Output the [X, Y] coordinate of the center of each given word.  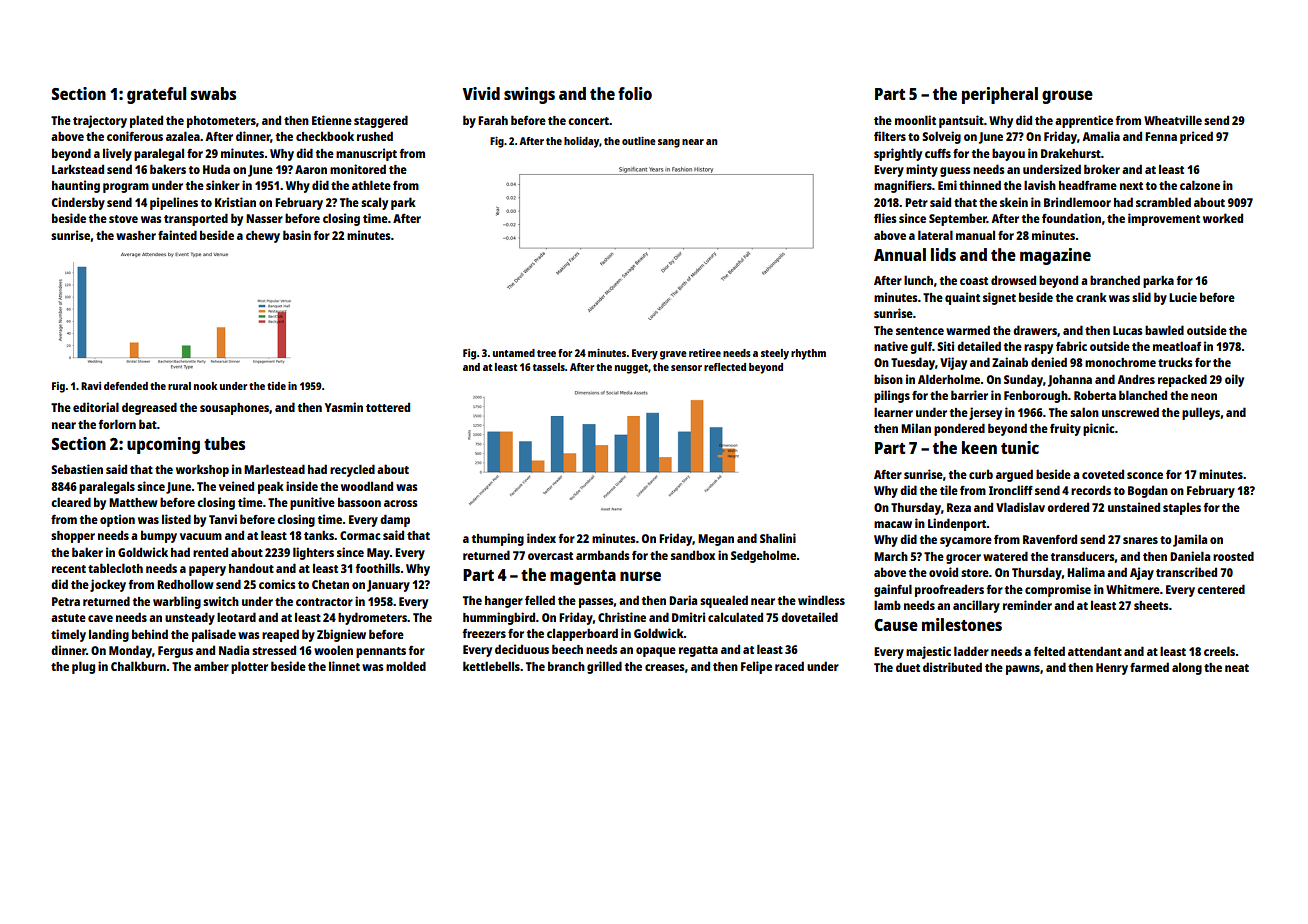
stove [123, 219]
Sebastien [77, 469]
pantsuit [961, 121]
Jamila [1190, 540]
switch [221, 601]
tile [949, 490]
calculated [735, 617]
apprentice [1084, 121]
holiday [581, 142]
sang [669, 143]
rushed [375, 136]
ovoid [943, 572]
